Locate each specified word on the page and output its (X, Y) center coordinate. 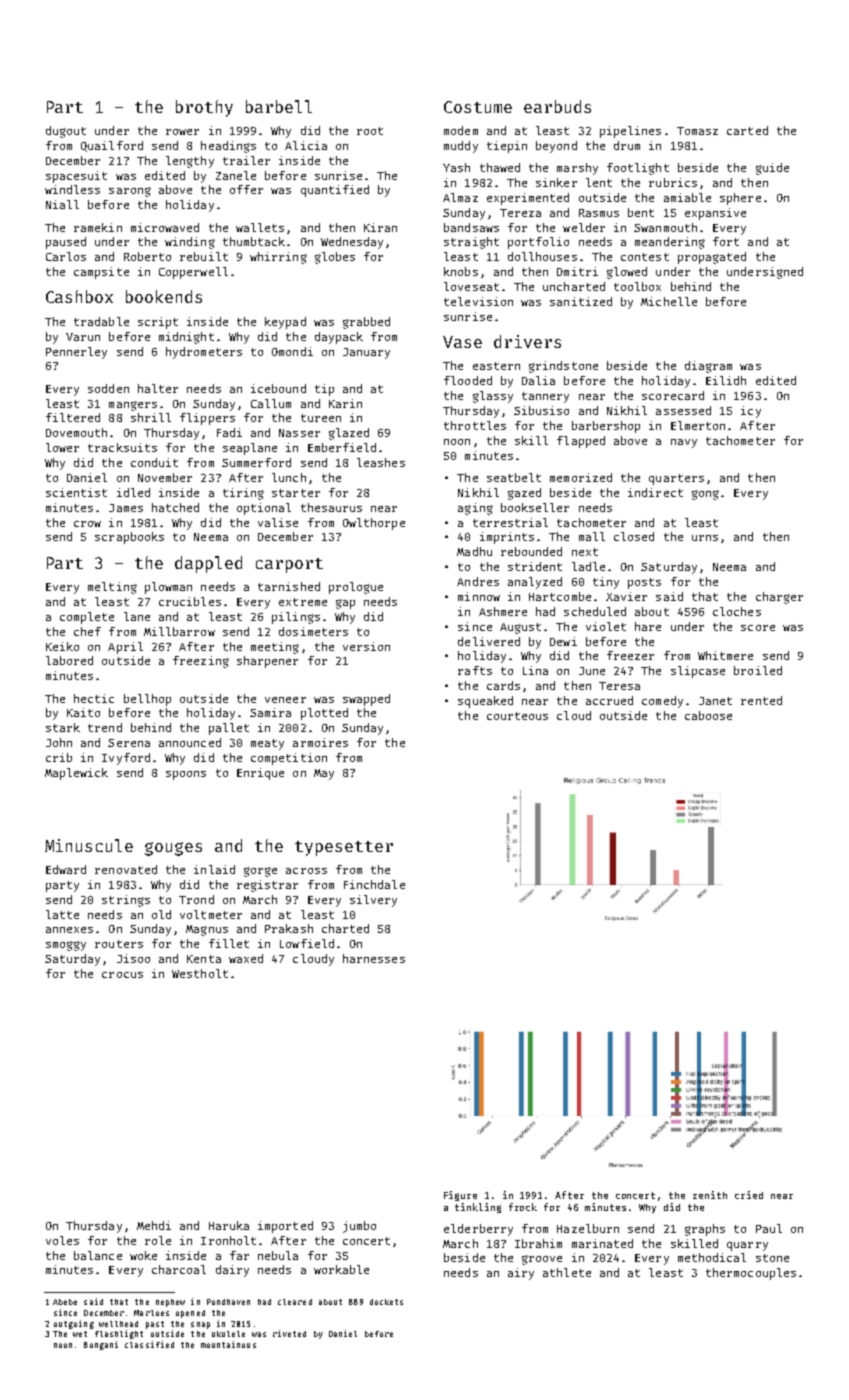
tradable (101, 321)
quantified (335, 191)
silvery (373, 901)
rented (761, 700)
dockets (386, 1302)
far (239, 1255)
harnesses (374, 958)
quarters (676, 479)
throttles (475, 425)
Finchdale (374, 884)
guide (772, 169)
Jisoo (133, 958)
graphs (705, 1230)
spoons (186, 775)
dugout (66, 132)
